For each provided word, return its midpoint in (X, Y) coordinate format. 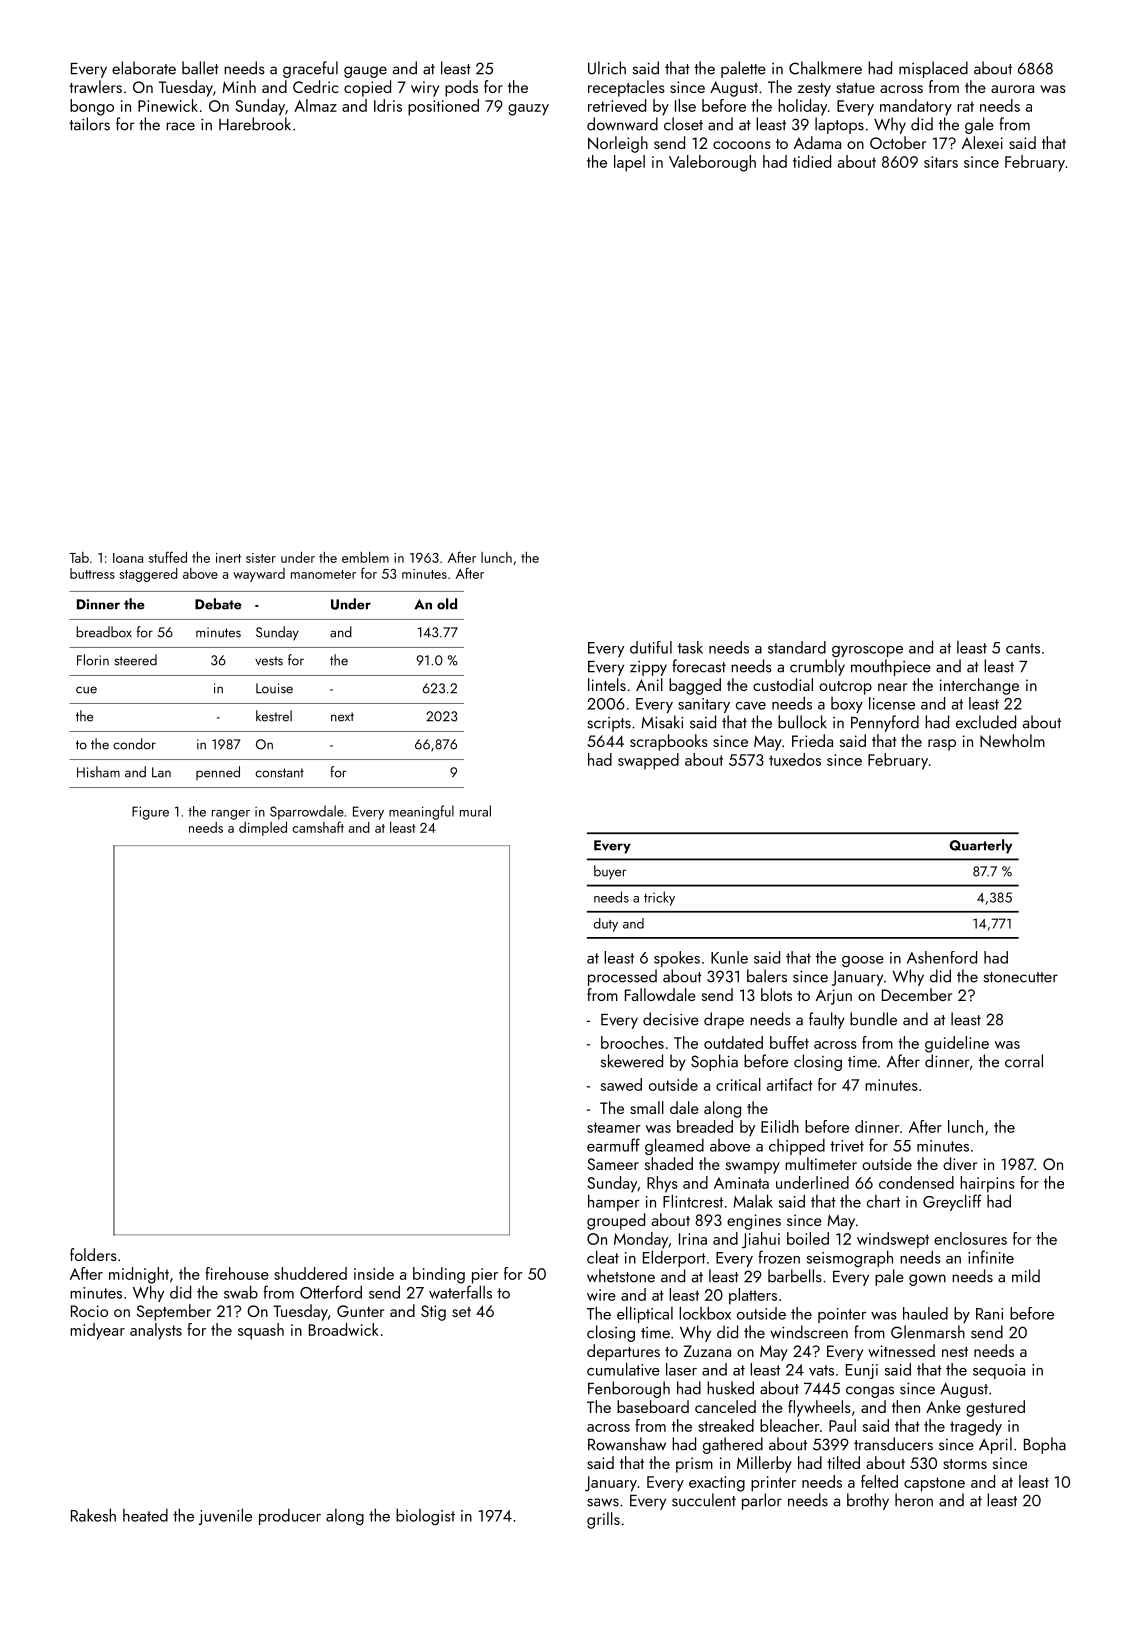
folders (93, 1254)
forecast (699, 666)
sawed (621, 1084)
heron (914, 1500)
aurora (1012, 89)
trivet (847, 1146)
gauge (365, 72)
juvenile (225, 1516)
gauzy (528, 110)
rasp (942, 745)
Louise (274, 688)
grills (603, 1520)
